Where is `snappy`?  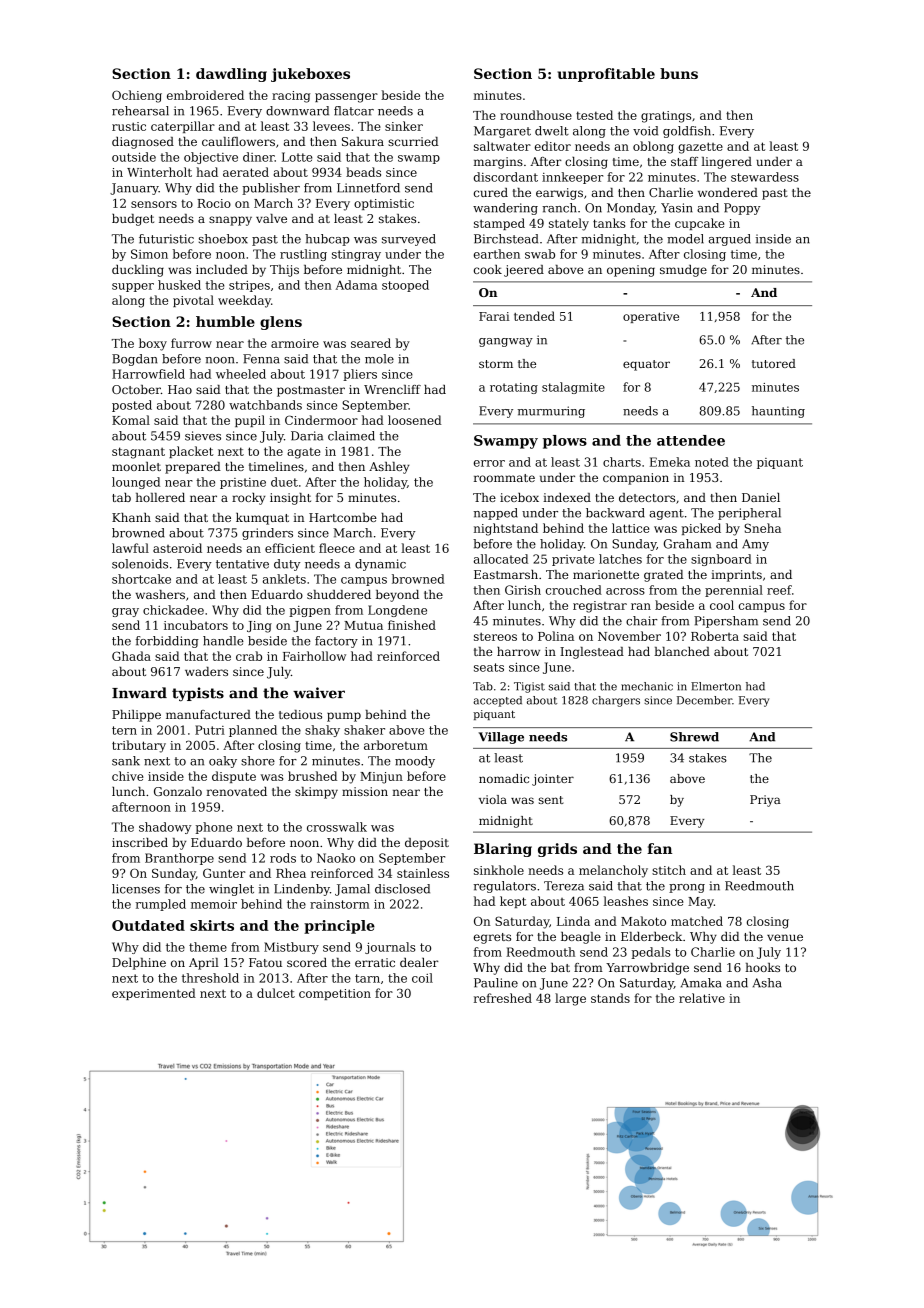 snappy is located at coordinates (230, 221).
